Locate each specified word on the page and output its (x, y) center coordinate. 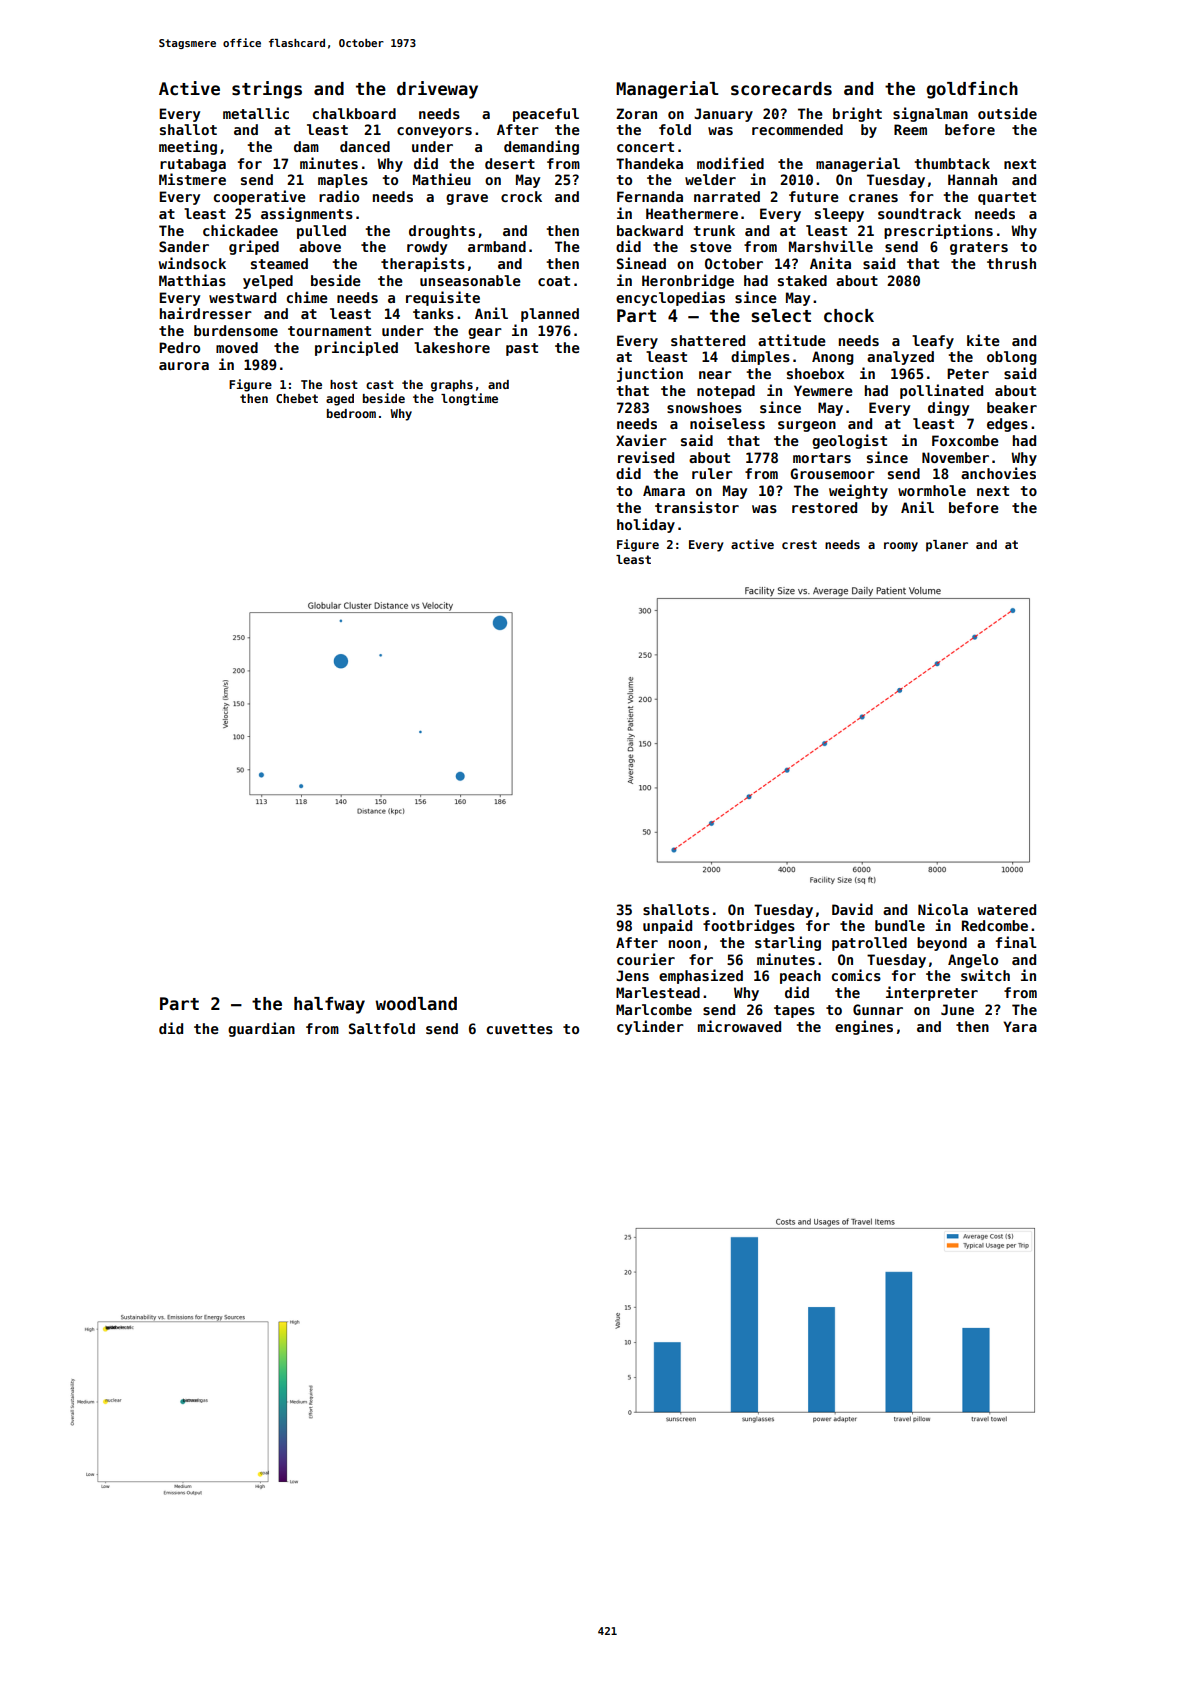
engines (864, 1027)
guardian (261, 1029)
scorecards (781, 89)
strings (267, 90)
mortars (822, 458)
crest (799, 544)
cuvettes (520, 1029)
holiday (646, 525)
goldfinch (972, 90)
